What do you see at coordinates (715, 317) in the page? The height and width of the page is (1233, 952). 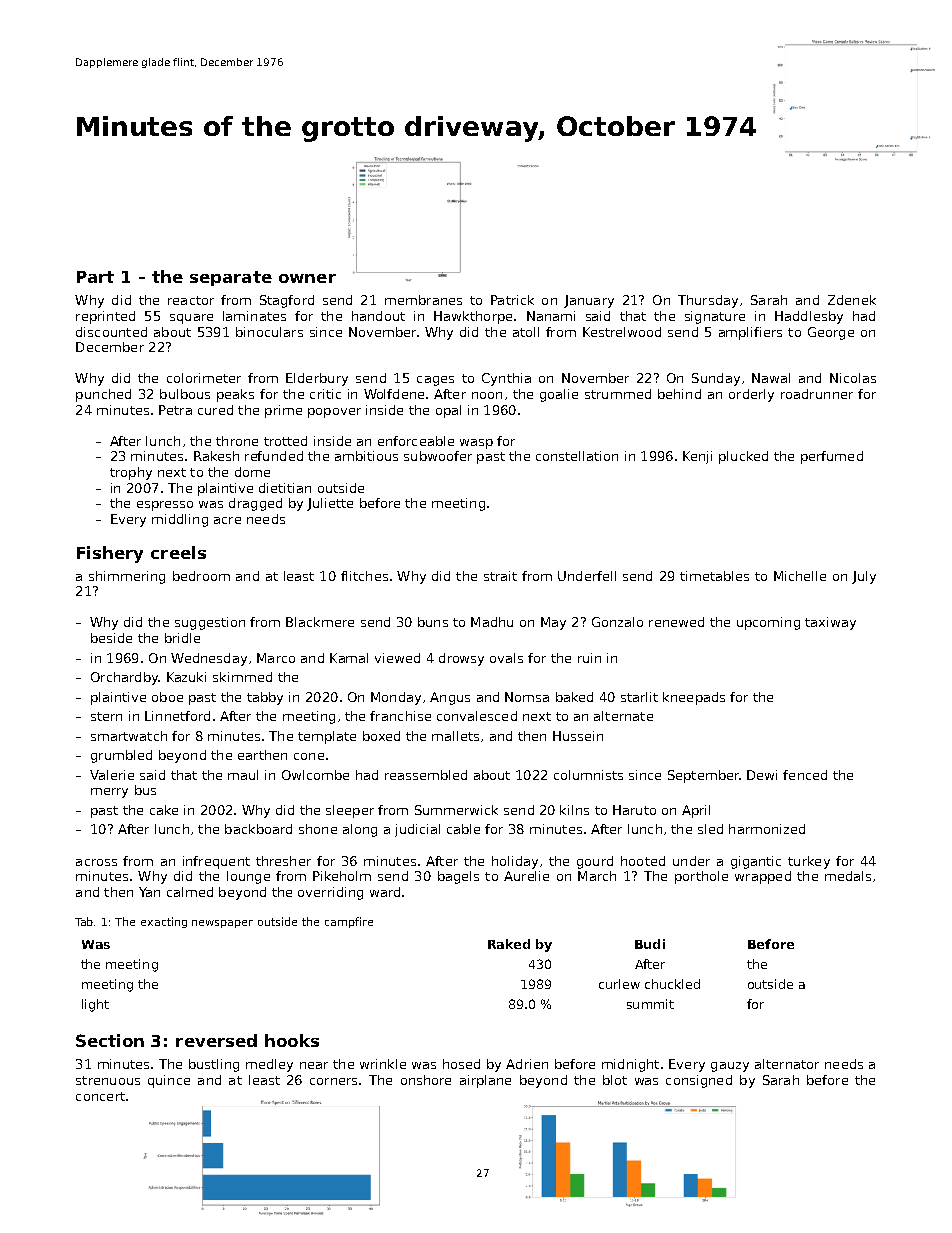 I see `signature` at bounding box center [715, 317].
